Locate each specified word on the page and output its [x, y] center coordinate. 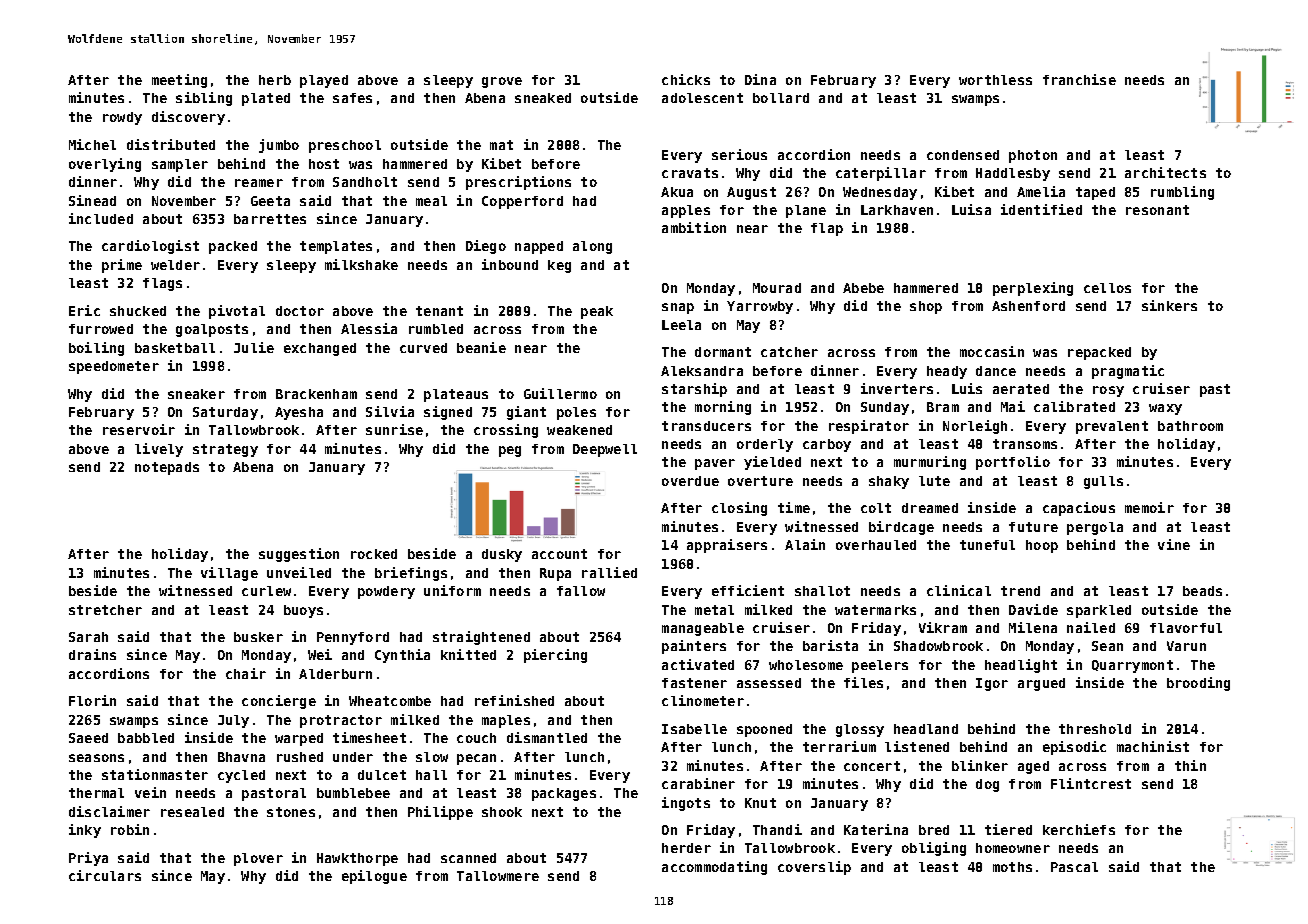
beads [1202, 591]
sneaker [196, 394]
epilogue [374, 877]
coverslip [814, 868]
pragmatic [1128, 372]
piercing [555, 656]
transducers [706, 426]
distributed [171, 144]
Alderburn [335, 674]
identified [1041, 209]
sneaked [543, 98]
